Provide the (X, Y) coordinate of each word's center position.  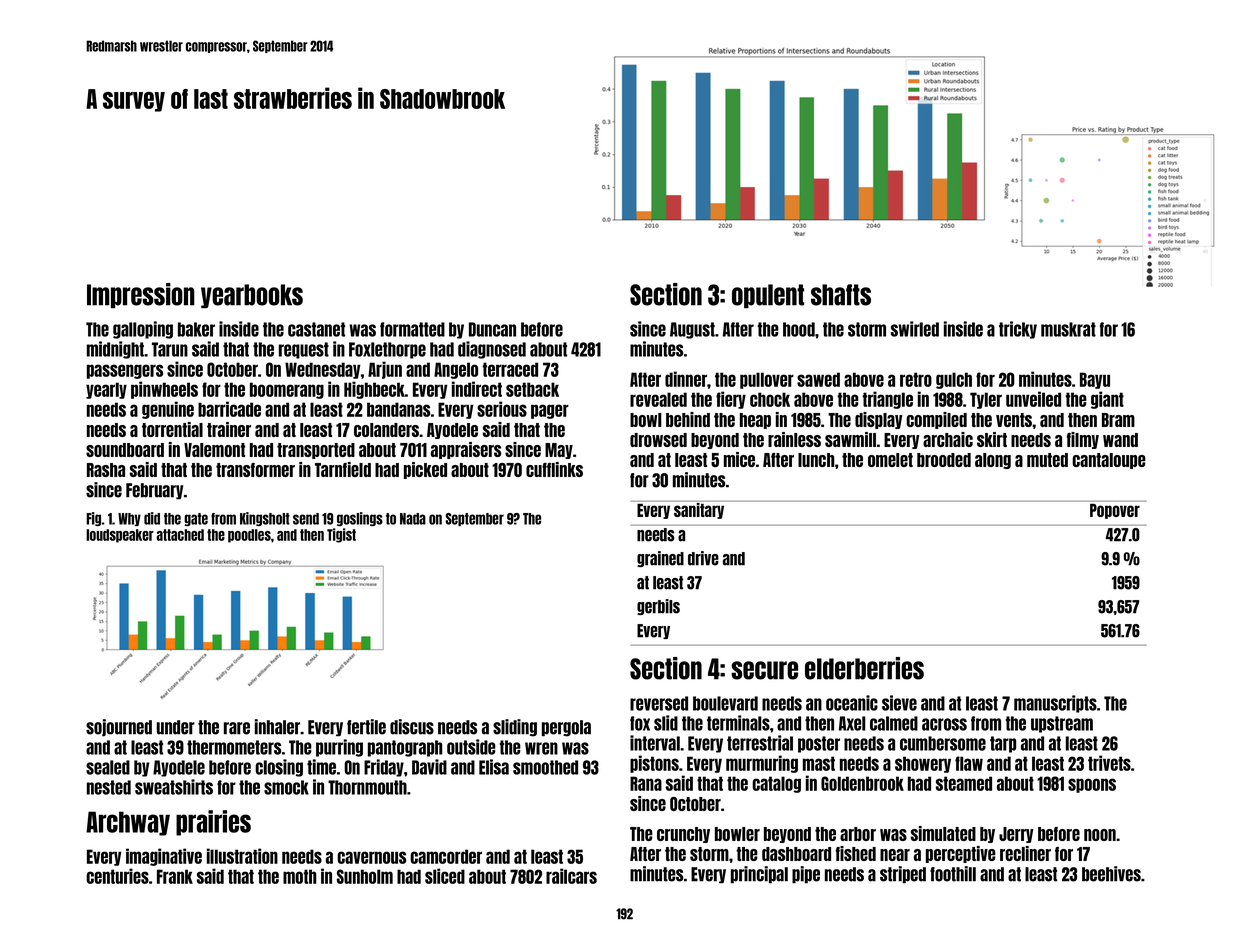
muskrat (1068, 329)
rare (237, 728)
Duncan (492, 329)
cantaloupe (1109, 461)
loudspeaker (120, 536)
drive (703, 558)
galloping (143, 330)
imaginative (164, 857)
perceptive (961, 854)
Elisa (494, 767)
